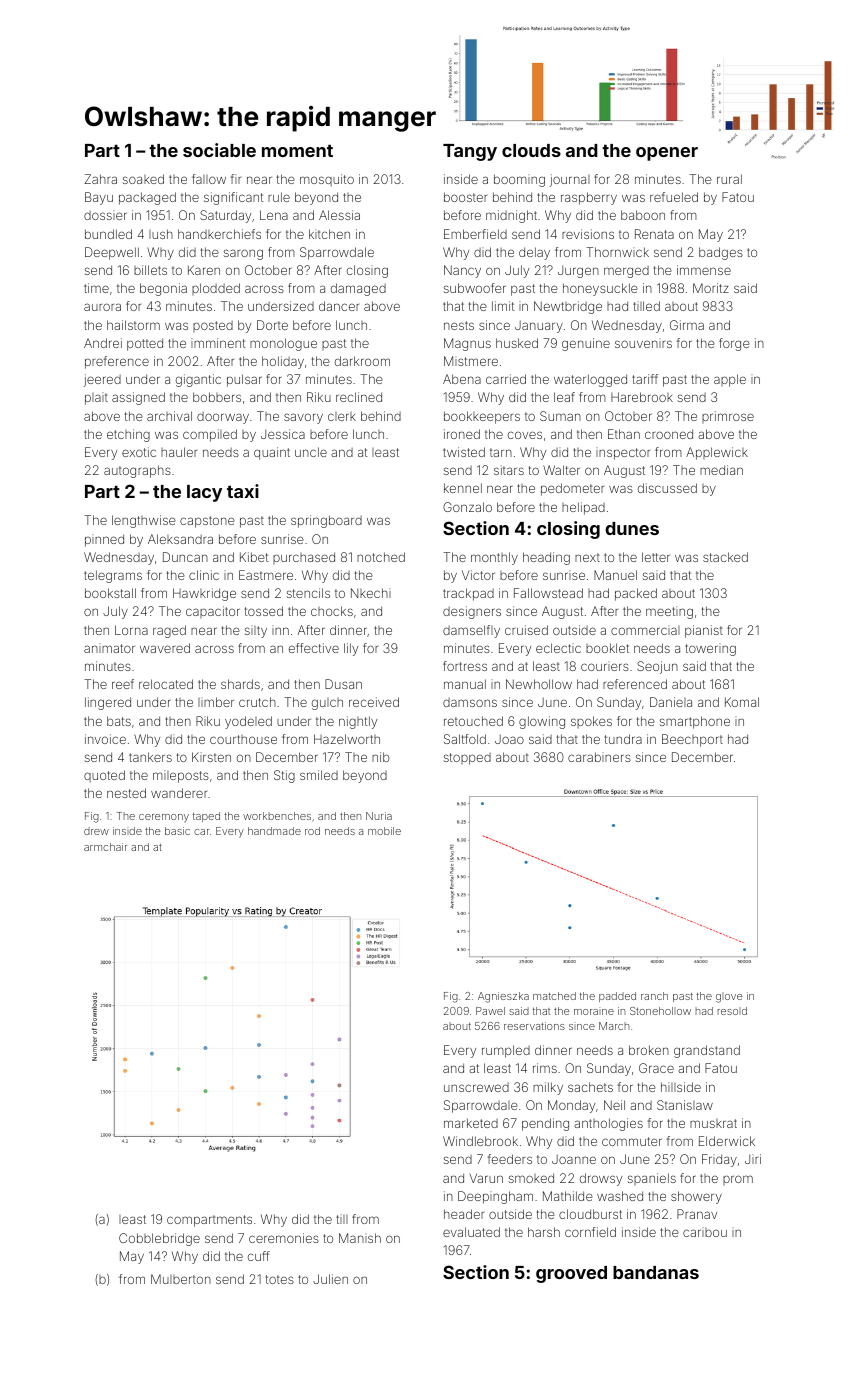 The image size is (849, 1400). Describe the element at coordinates (181, 1279) in the screenshot. I see `Mulberton` at that location.
